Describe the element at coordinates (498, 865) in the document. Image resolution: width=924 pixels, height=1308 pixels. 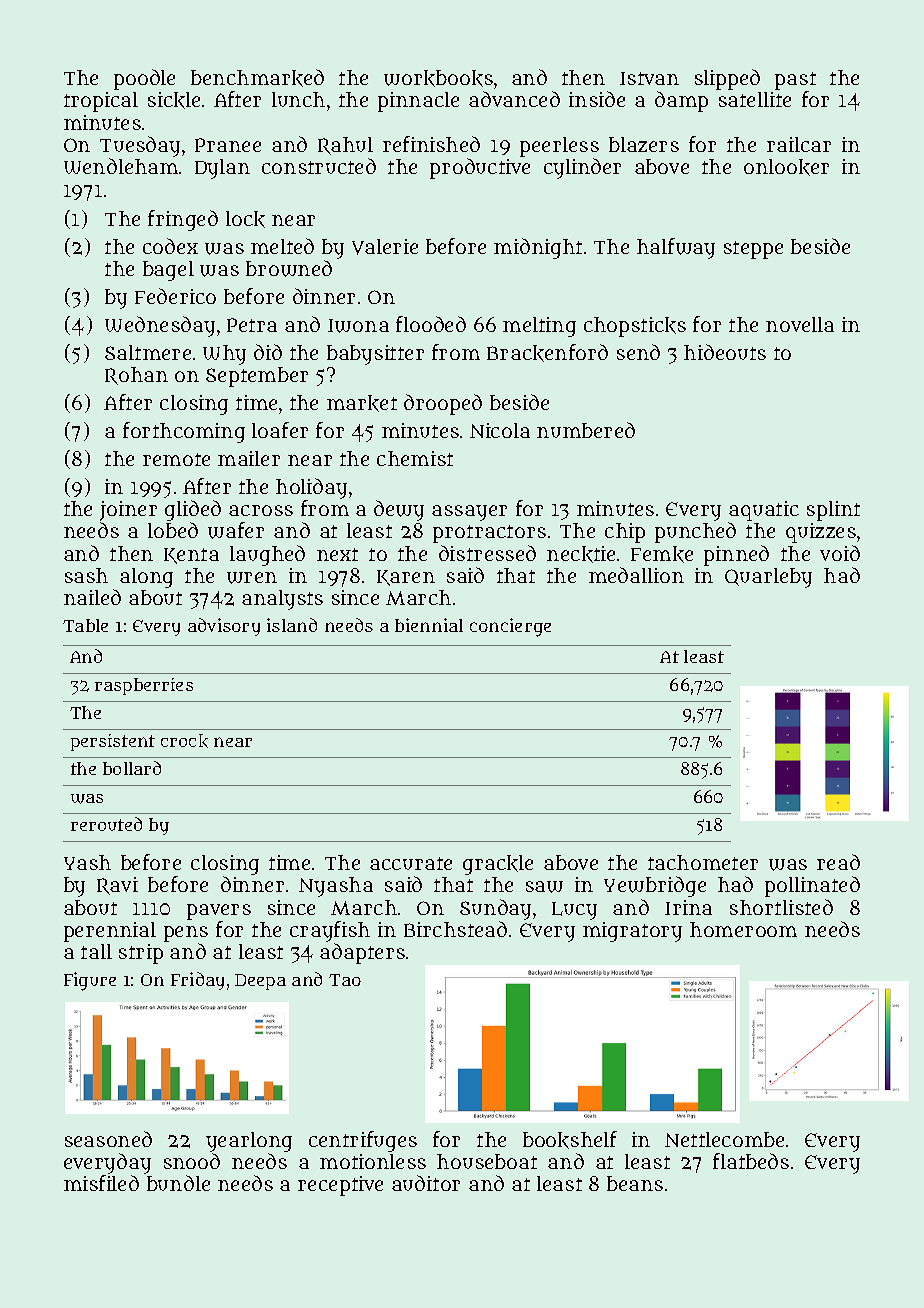
I see `grackle` at that location.
